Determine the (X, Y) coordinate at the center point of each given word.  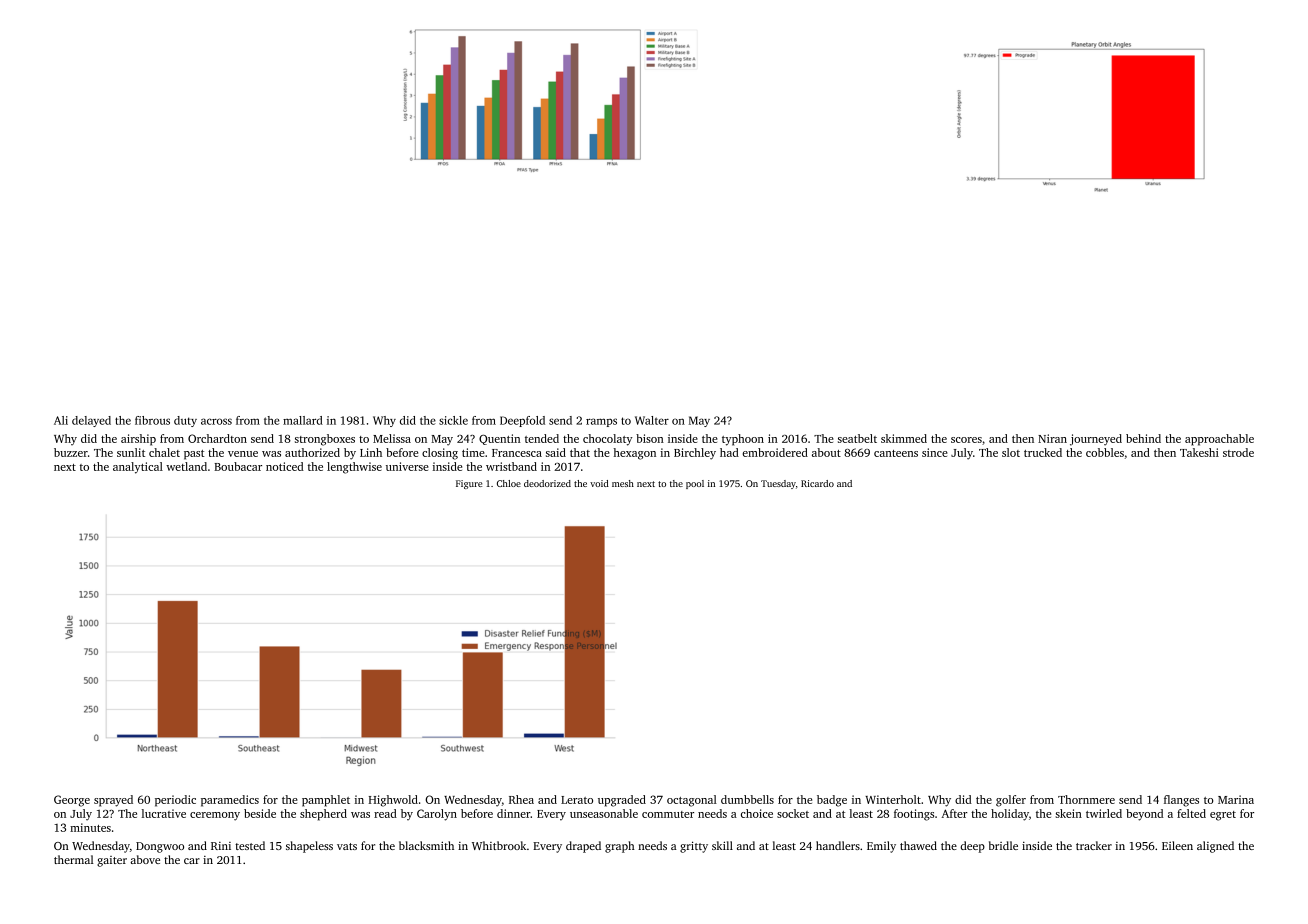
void (599, 483)
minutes (90, 827)
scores (966, 440)
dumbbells (747, 799)
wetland (186, 466)
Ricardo (817, 483)
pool (695, 484)
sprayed (113, 801)
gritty (694, 847)
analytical (138, 468)
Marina (1236, 799)
